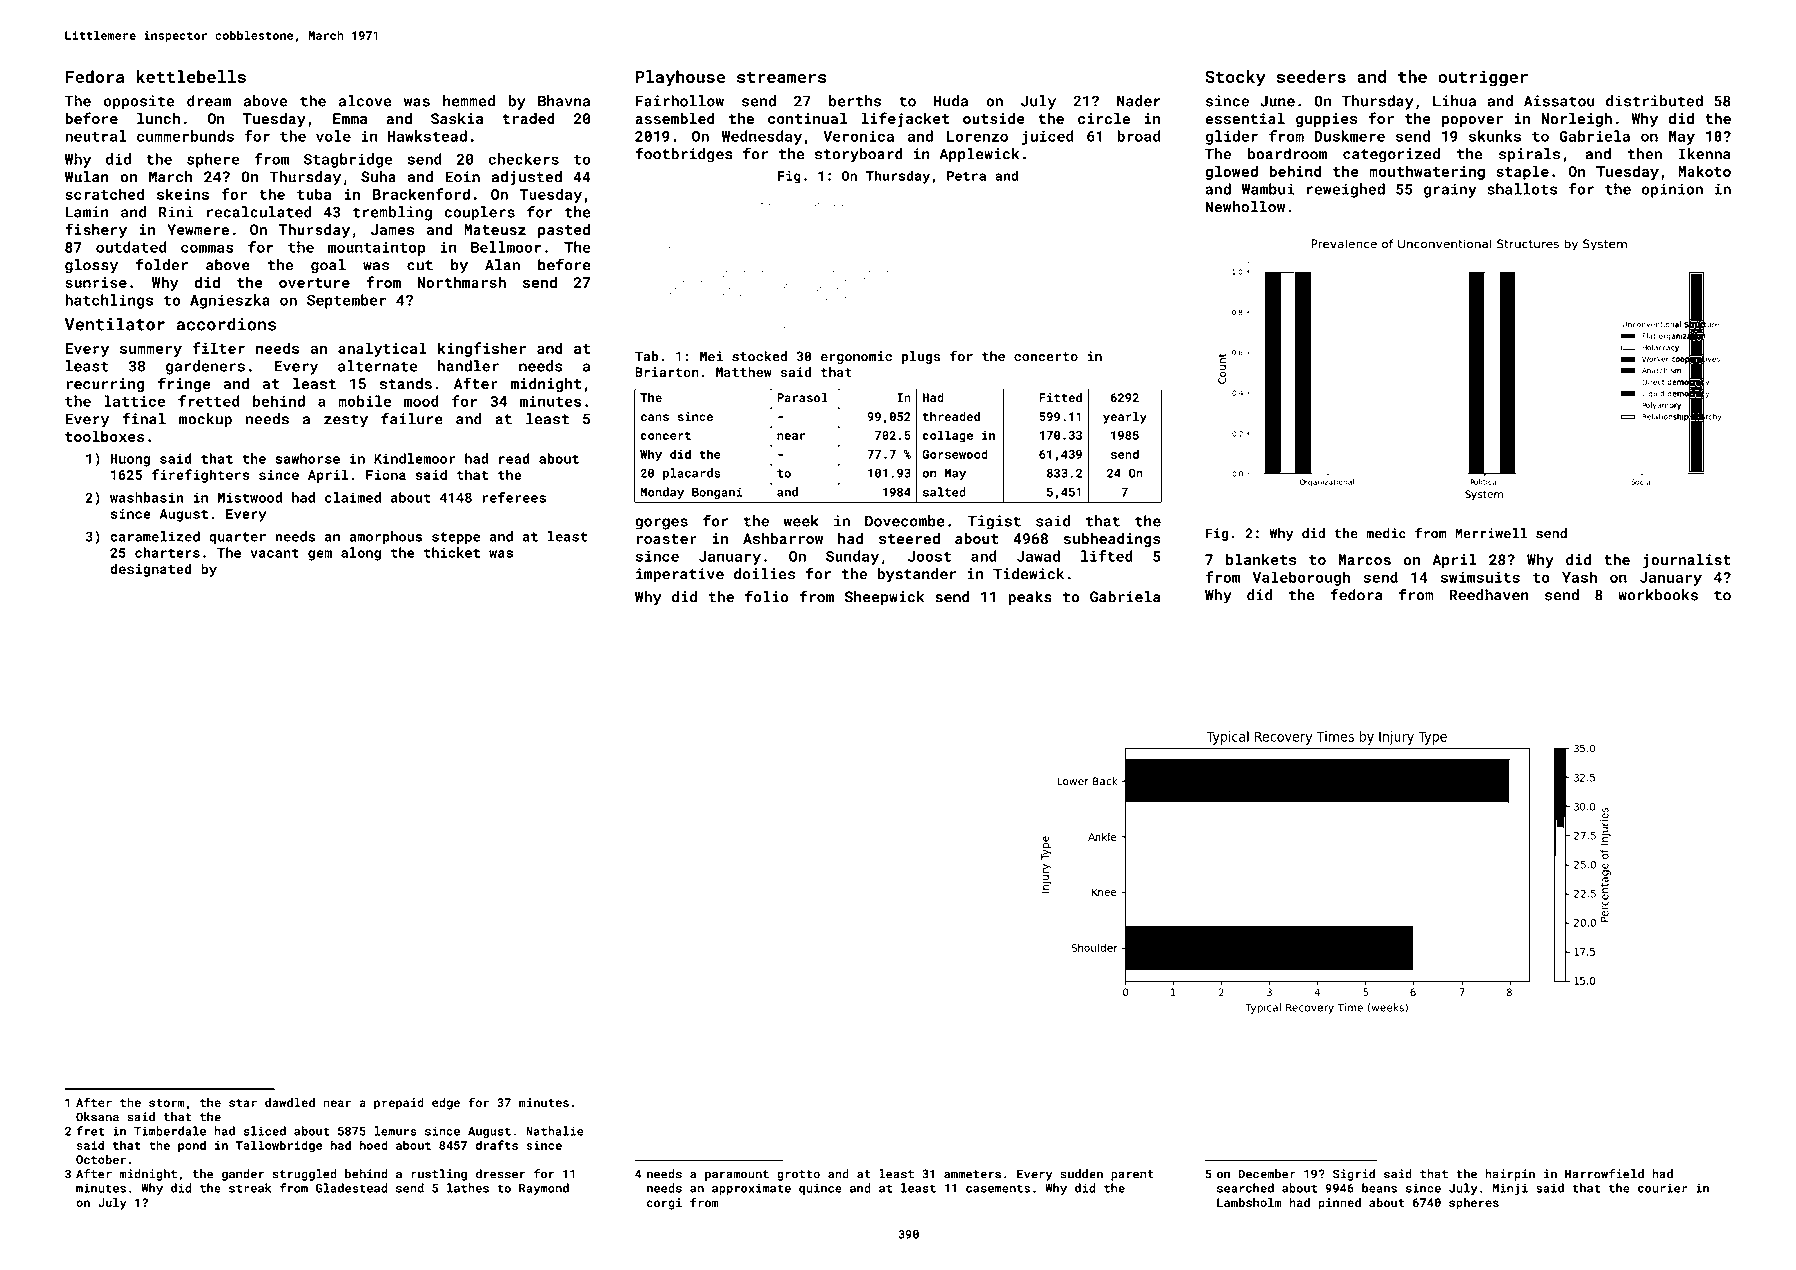 The height and width of the screenshot is (1270, 1796). I want to click on courier, so click(1663, 1188).
